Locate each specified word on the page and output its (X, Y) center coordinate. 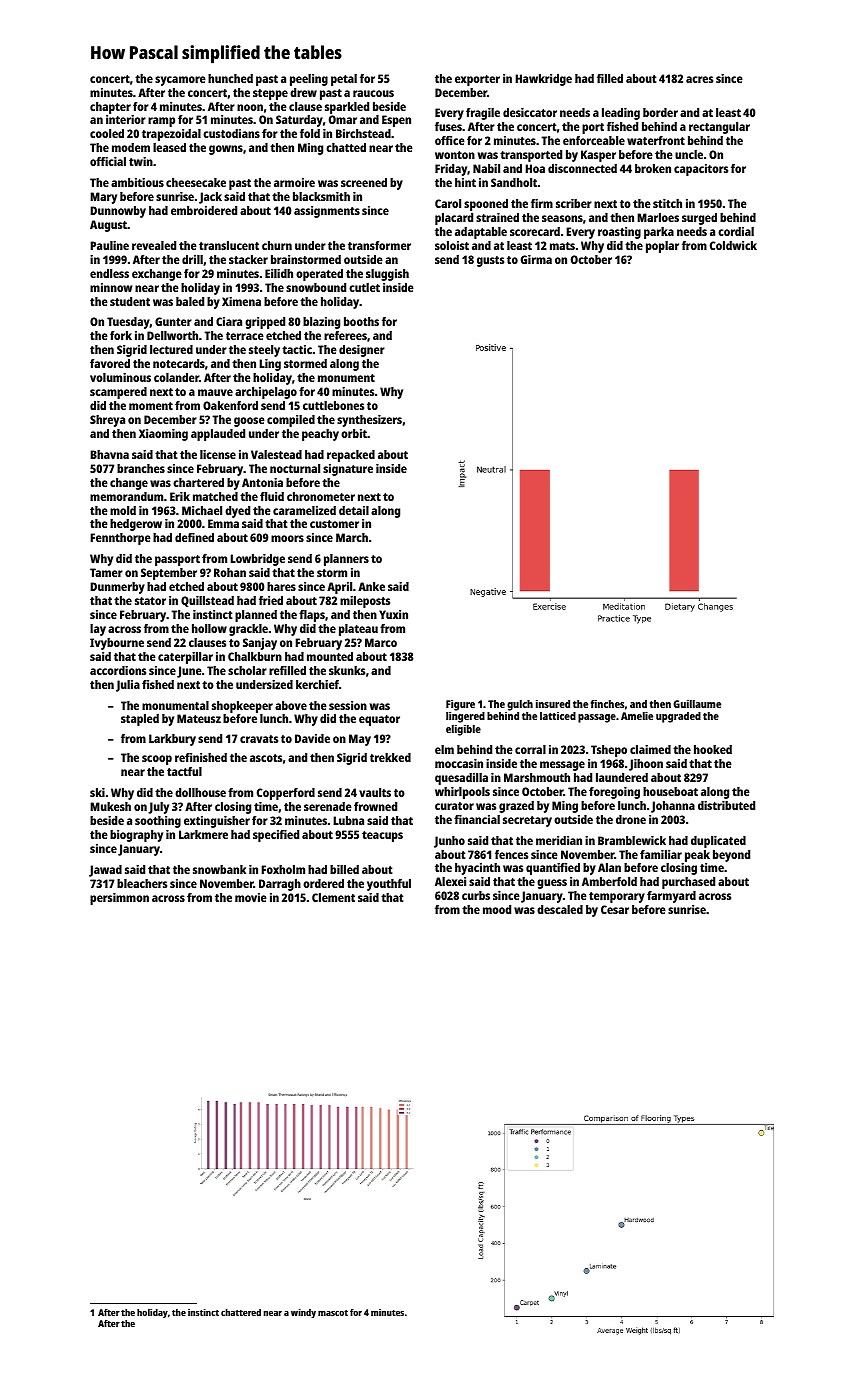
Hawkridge (543, 80)
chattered (241, 1312)
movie (251, 897)
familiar (661, 854)
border (660, 112)
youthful (389, 885)
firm (542, 203)
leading (621, 114)
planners (346, 560)
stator (150, 601)
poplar (662, 247)
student (130, 301)
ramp (161, 122)
